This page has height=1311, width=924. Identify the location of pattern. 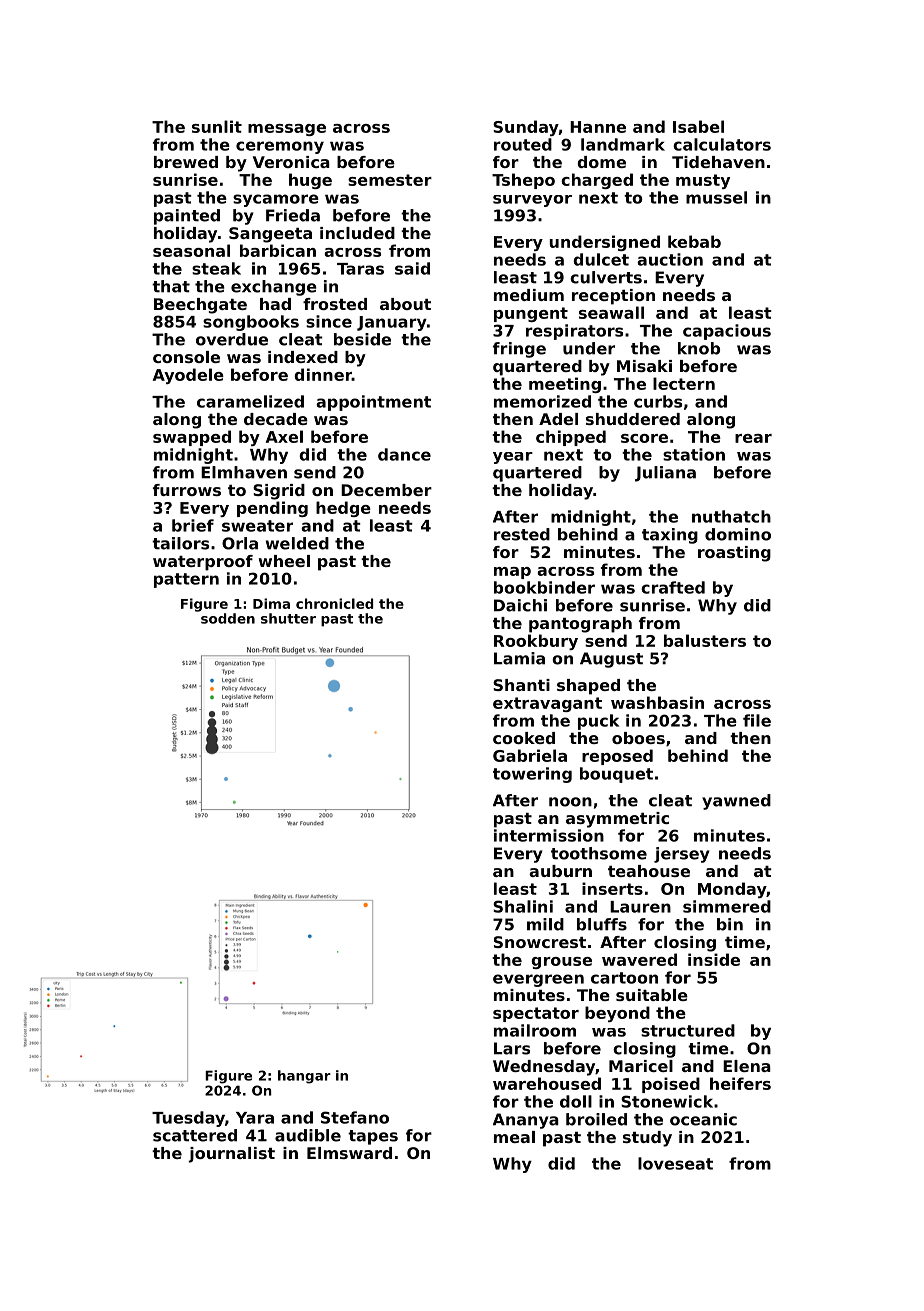
(186, 580).
